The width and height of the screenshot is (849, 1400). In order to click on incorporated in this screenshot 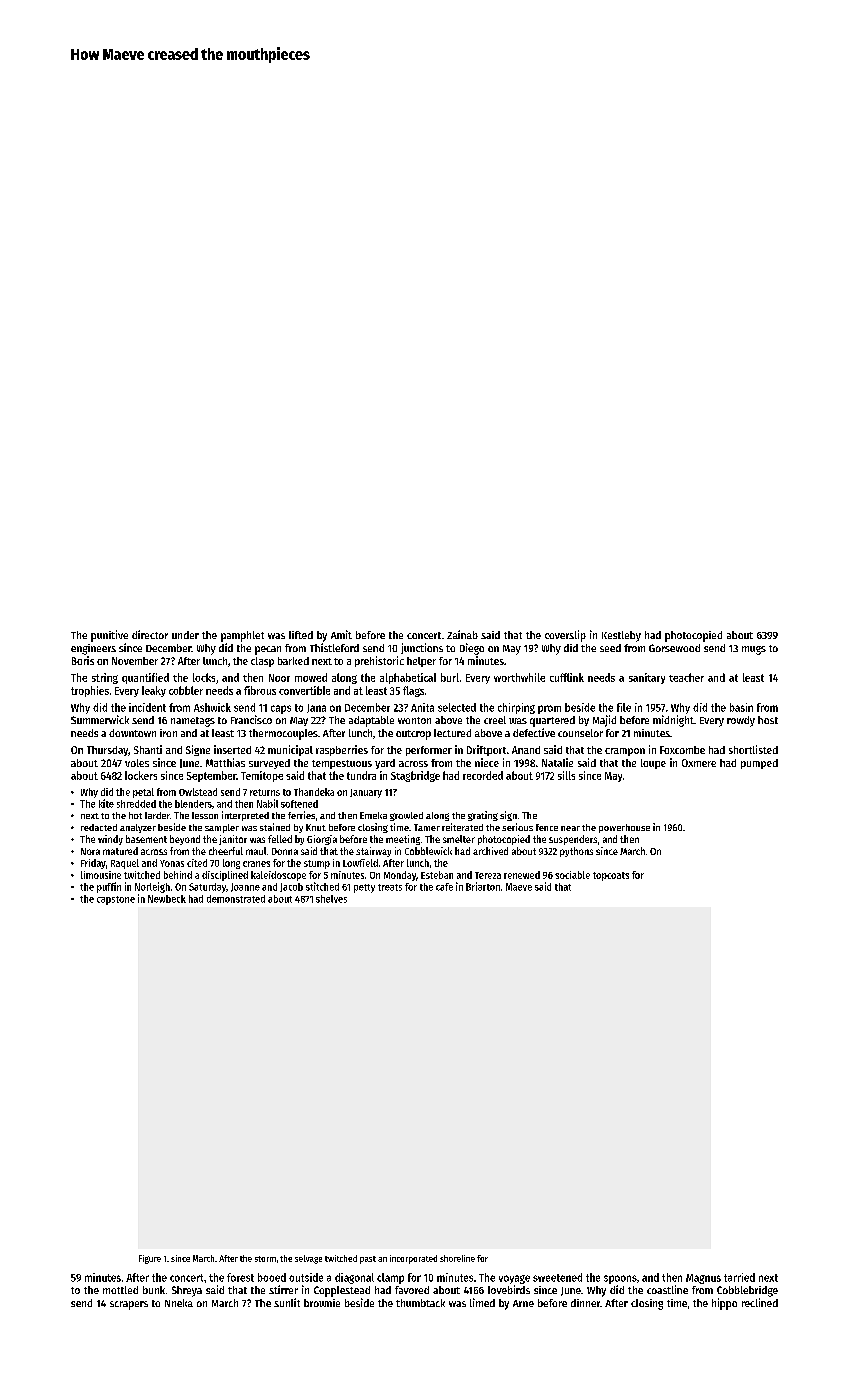, I will do `click(413, 1259)`.
